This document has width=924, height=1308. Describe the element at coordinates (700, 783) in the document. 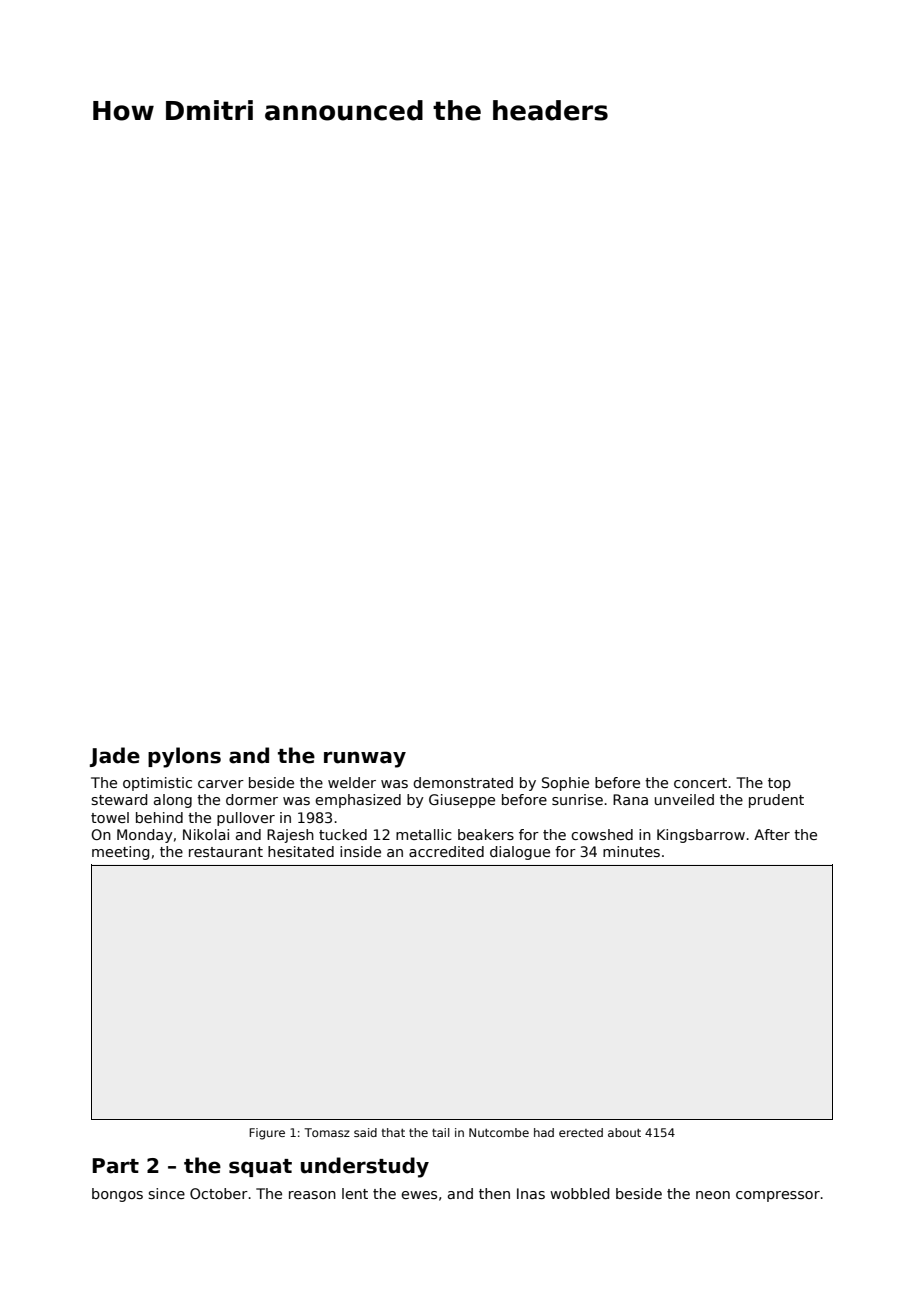

I see `concert` at that location.
